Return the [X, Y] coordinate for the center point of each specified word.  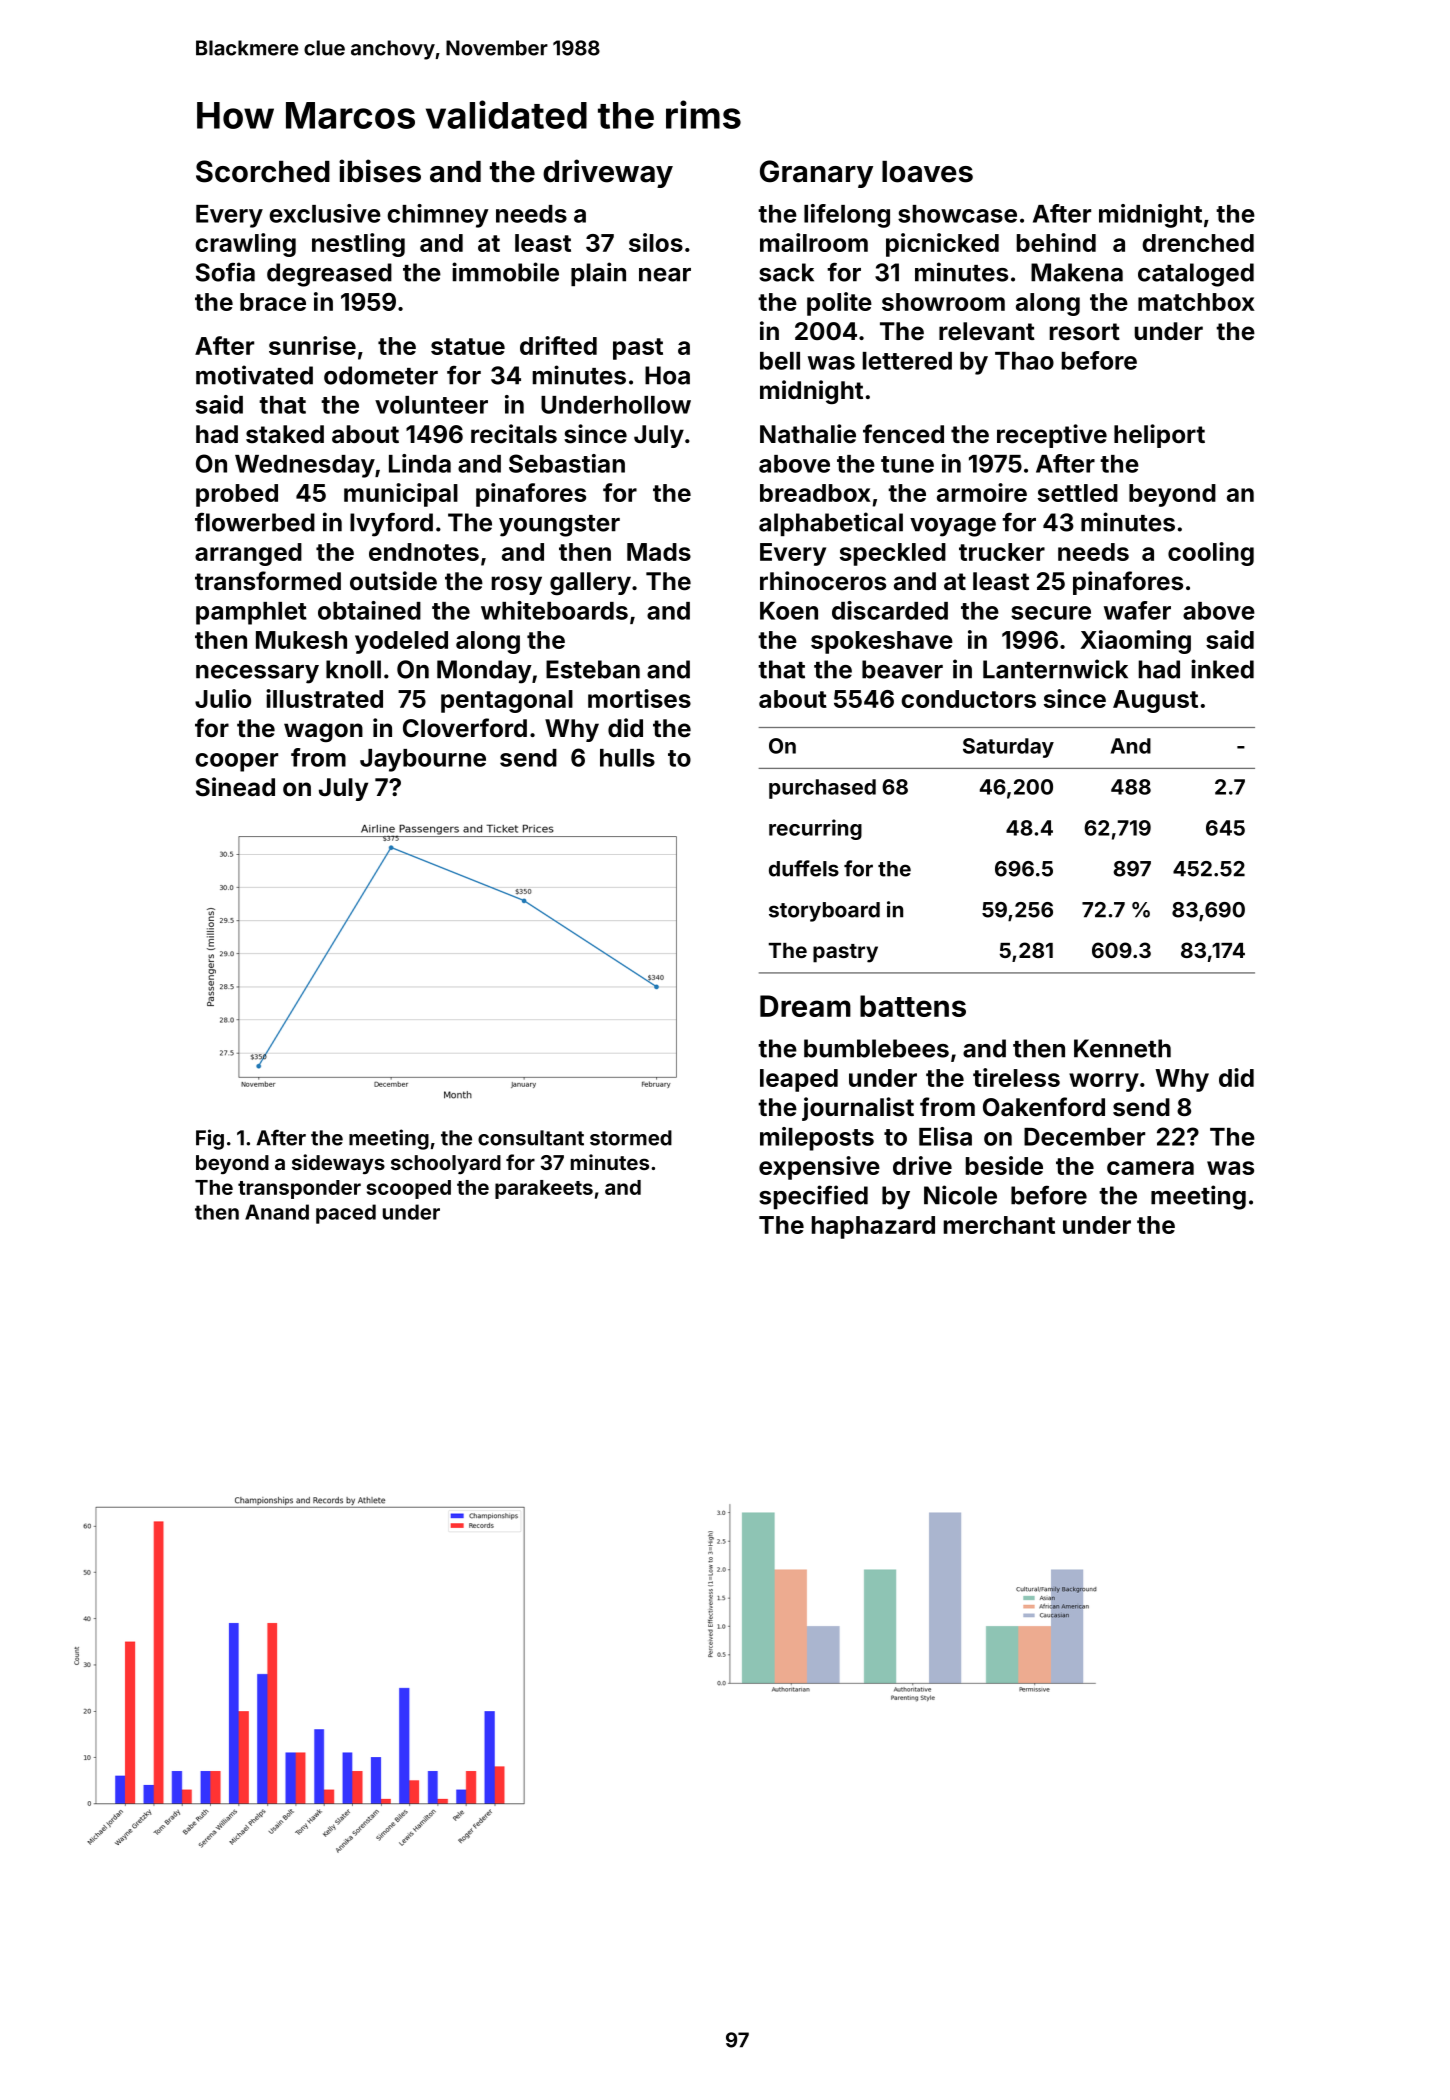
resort [1085, 332]
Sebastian [567, 463]
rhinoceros [823, 581]
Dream [805, 1006]
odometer [381, 375]
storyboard [824, 912]
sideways [338, 1164]
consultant [531, 1138]
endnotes [424, 552]
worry [1104, 1082]
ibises [380, 171]
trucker [1002, 552]
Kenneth [1122, 1048]
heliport [1159, 436]
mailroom [814, 242]
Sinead [235, 787]
